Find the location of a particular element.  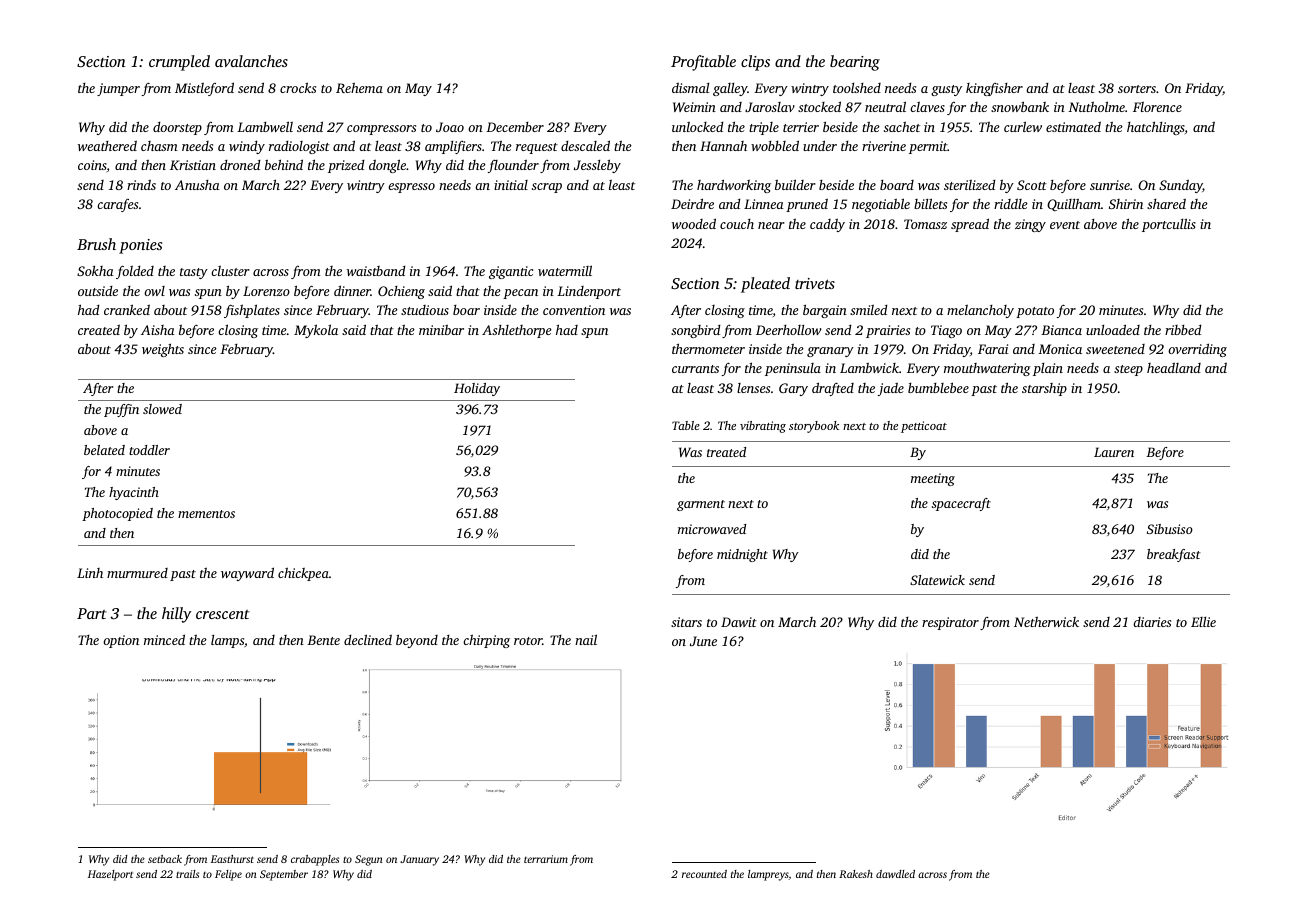

Brush is located at coordinates (96, 244).
